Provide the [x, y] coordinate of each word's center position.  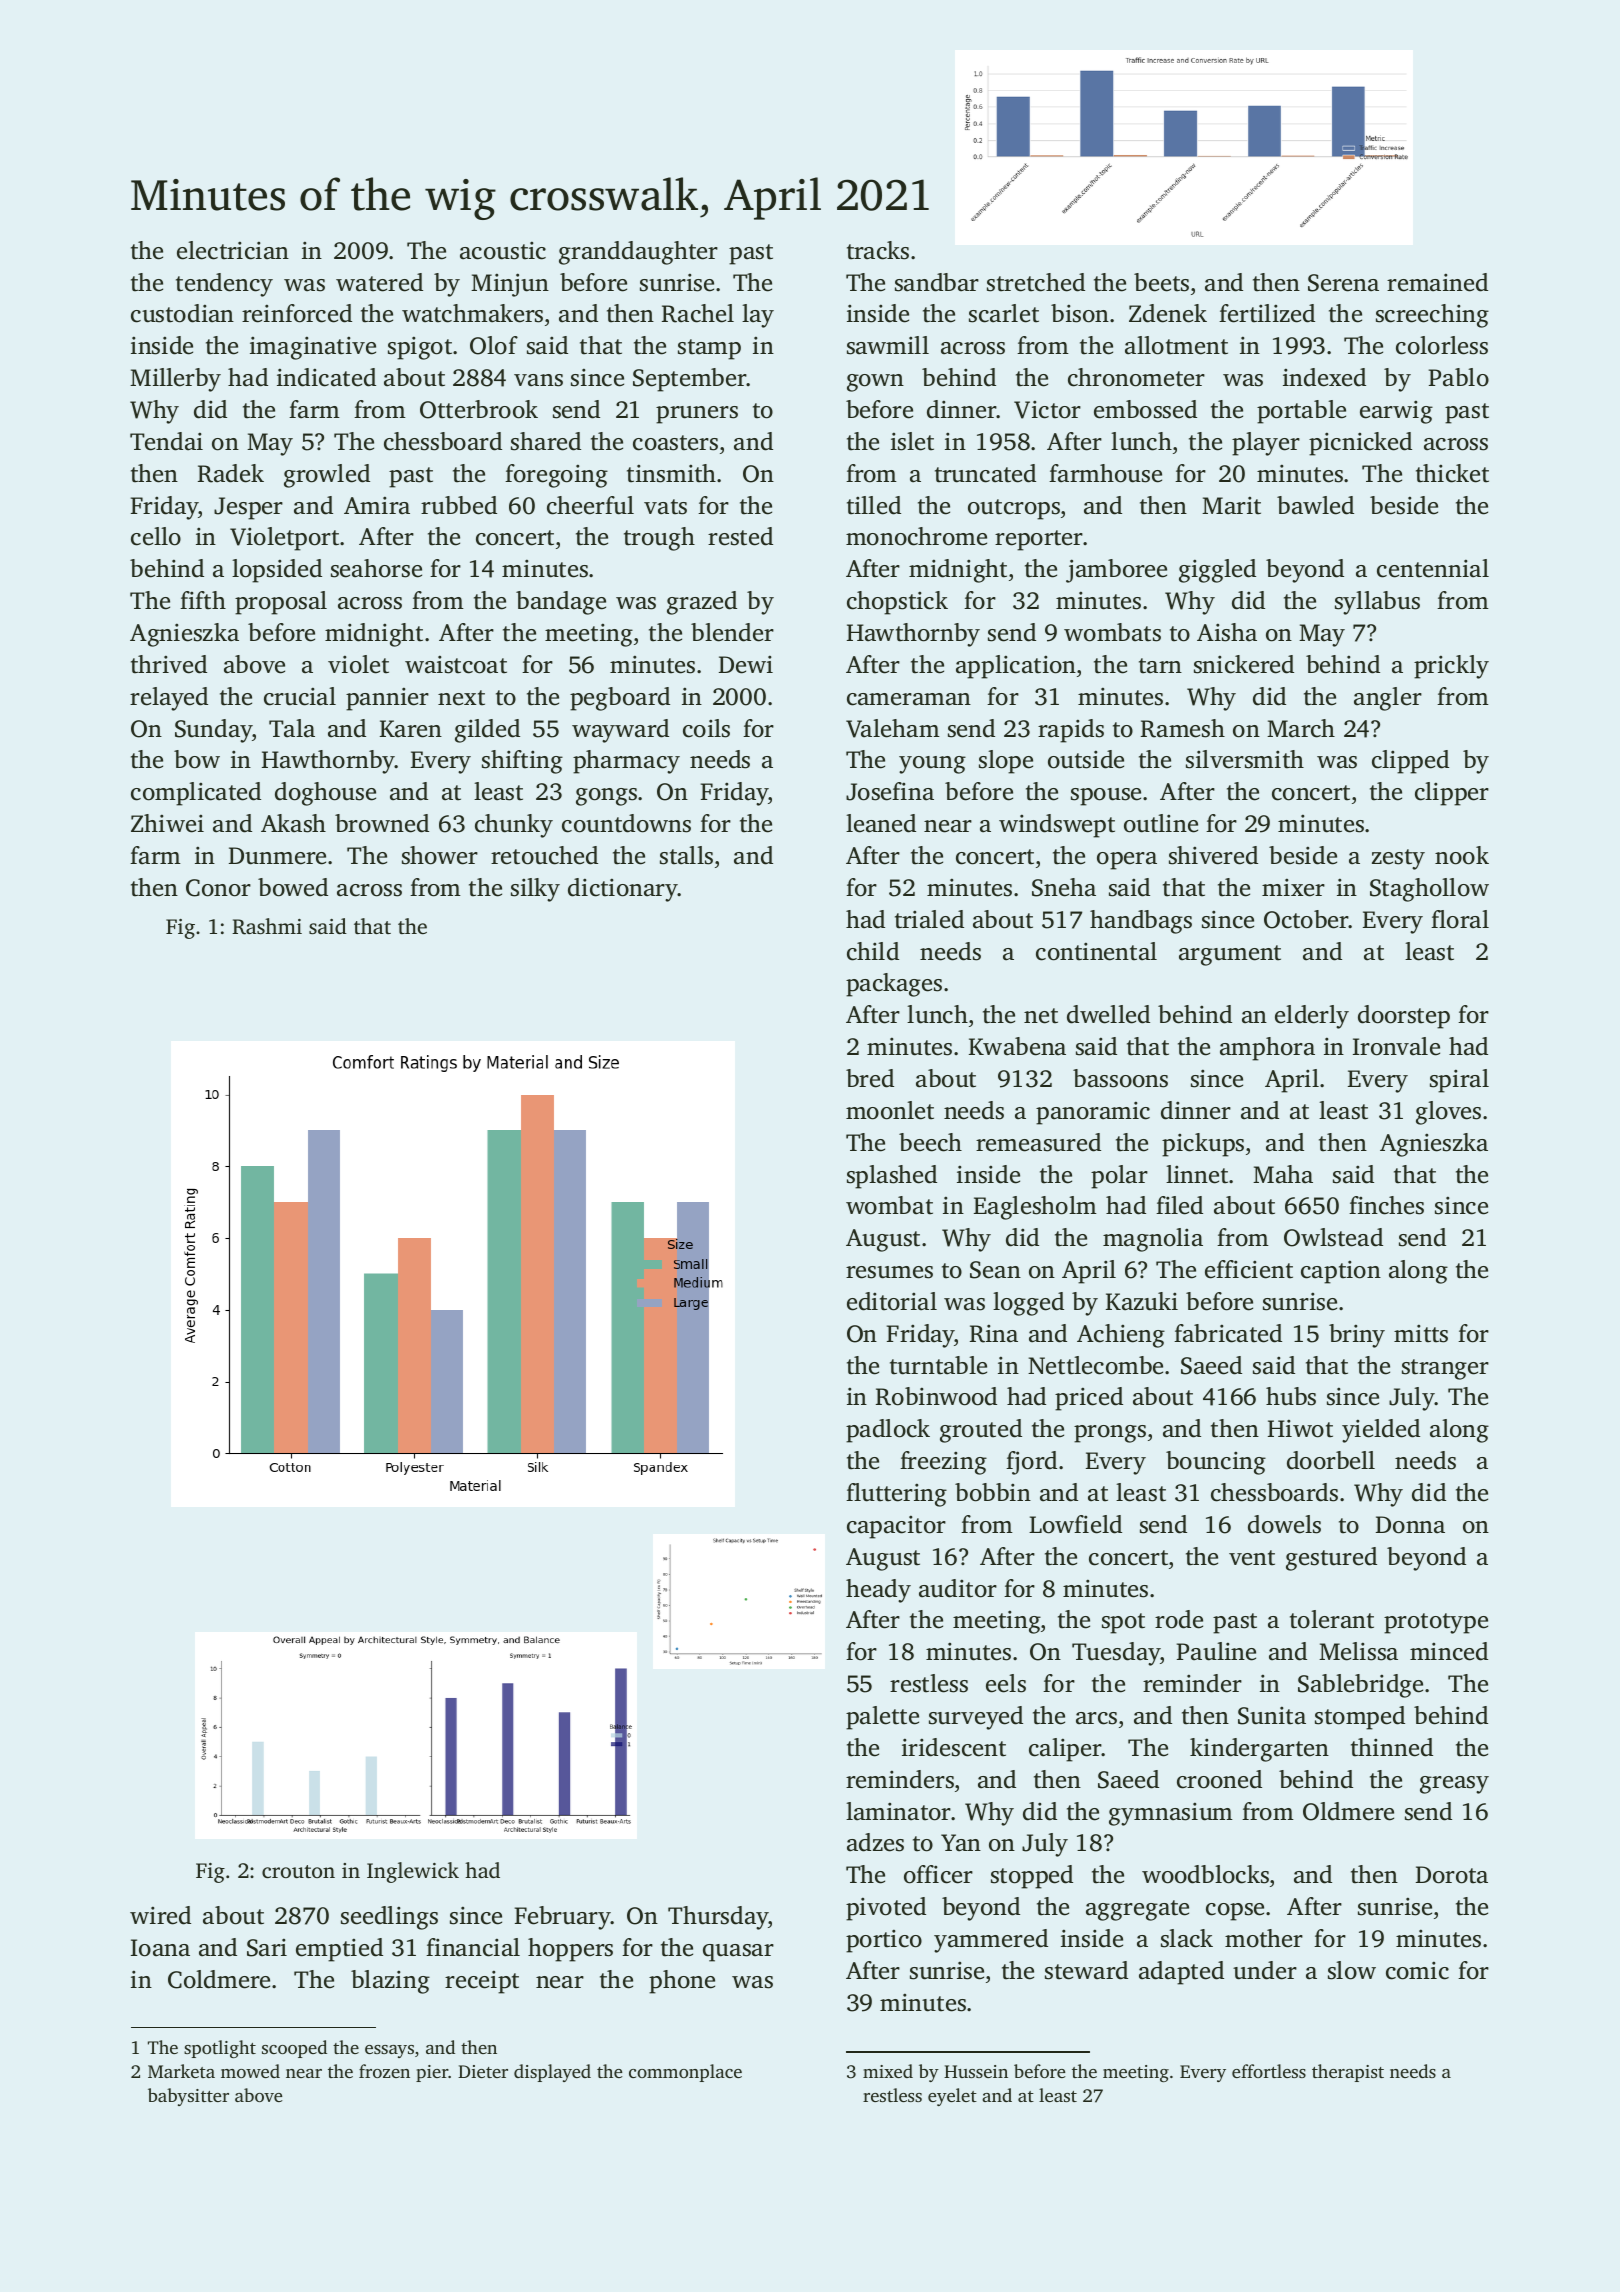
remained [1437, 282]
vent [1252, 1558]
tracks [878, 250]
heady [878, 1591]
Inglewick [413, 1872]
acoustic [503, 250]
